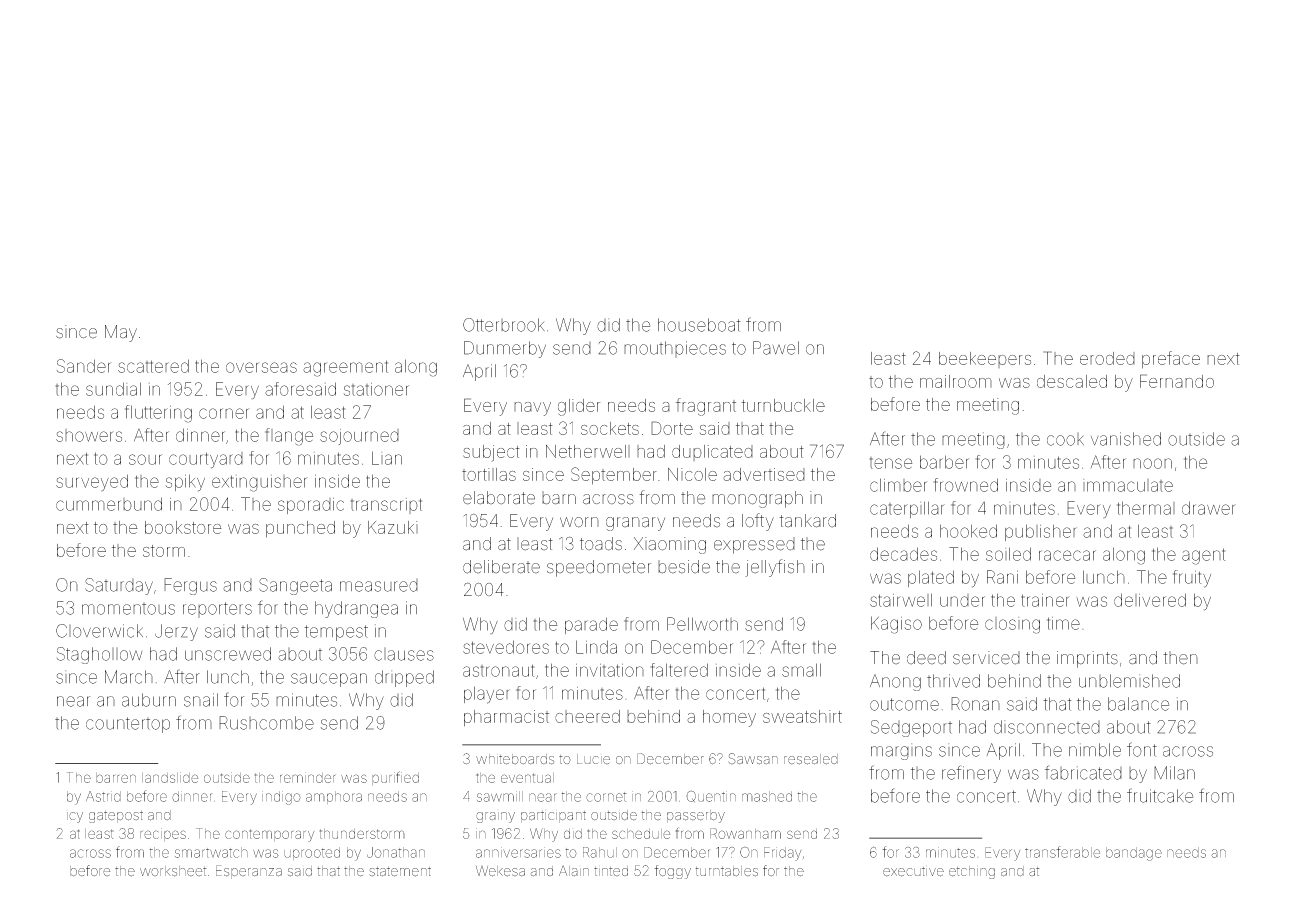 Image resolution: width=1308 pixels, height=924 pixels. Describe the element at coordinates (1107, 358) in the screenshot. I see `eroded` at that location.
